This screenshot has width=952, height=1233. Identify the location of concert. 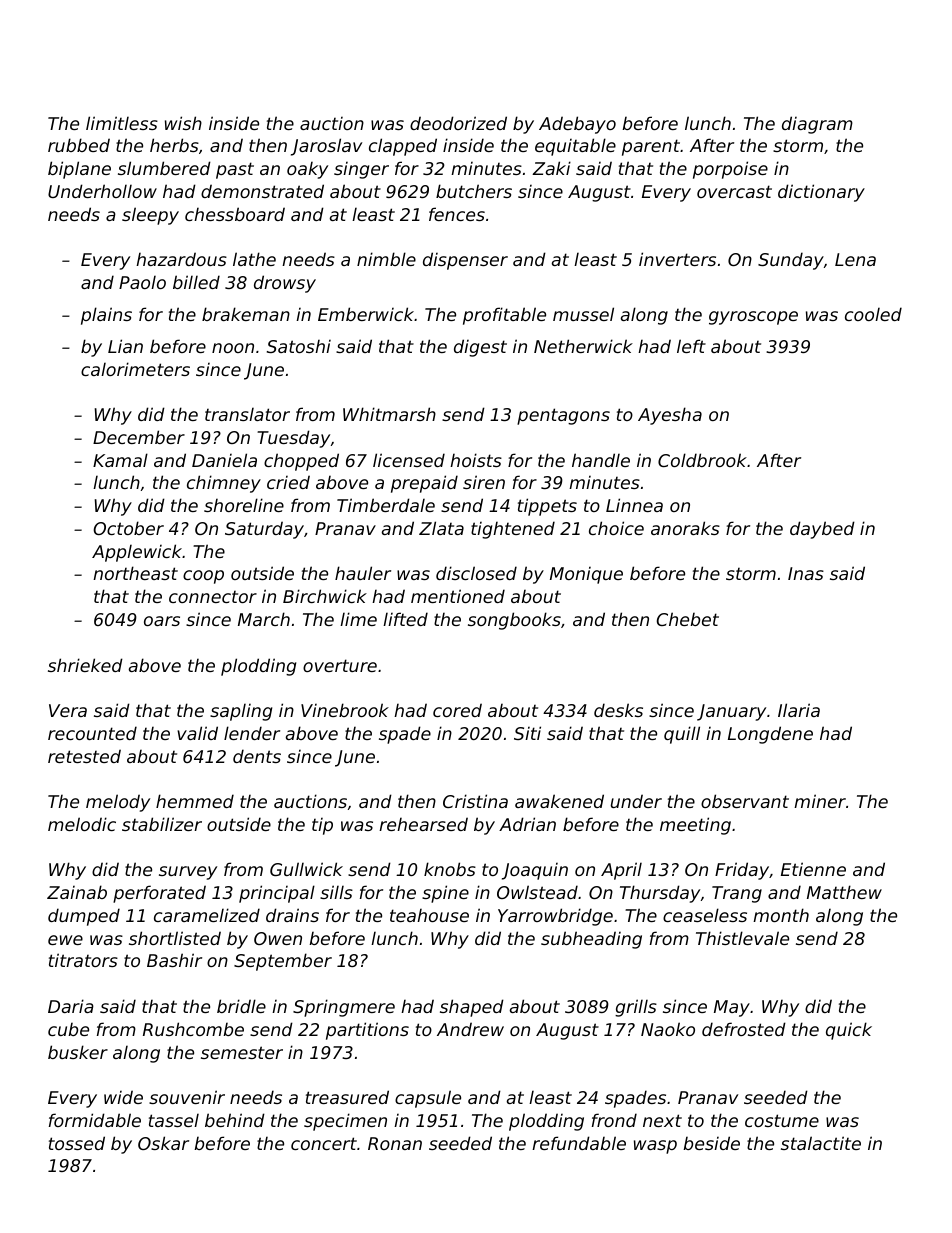
(324, 1143).
